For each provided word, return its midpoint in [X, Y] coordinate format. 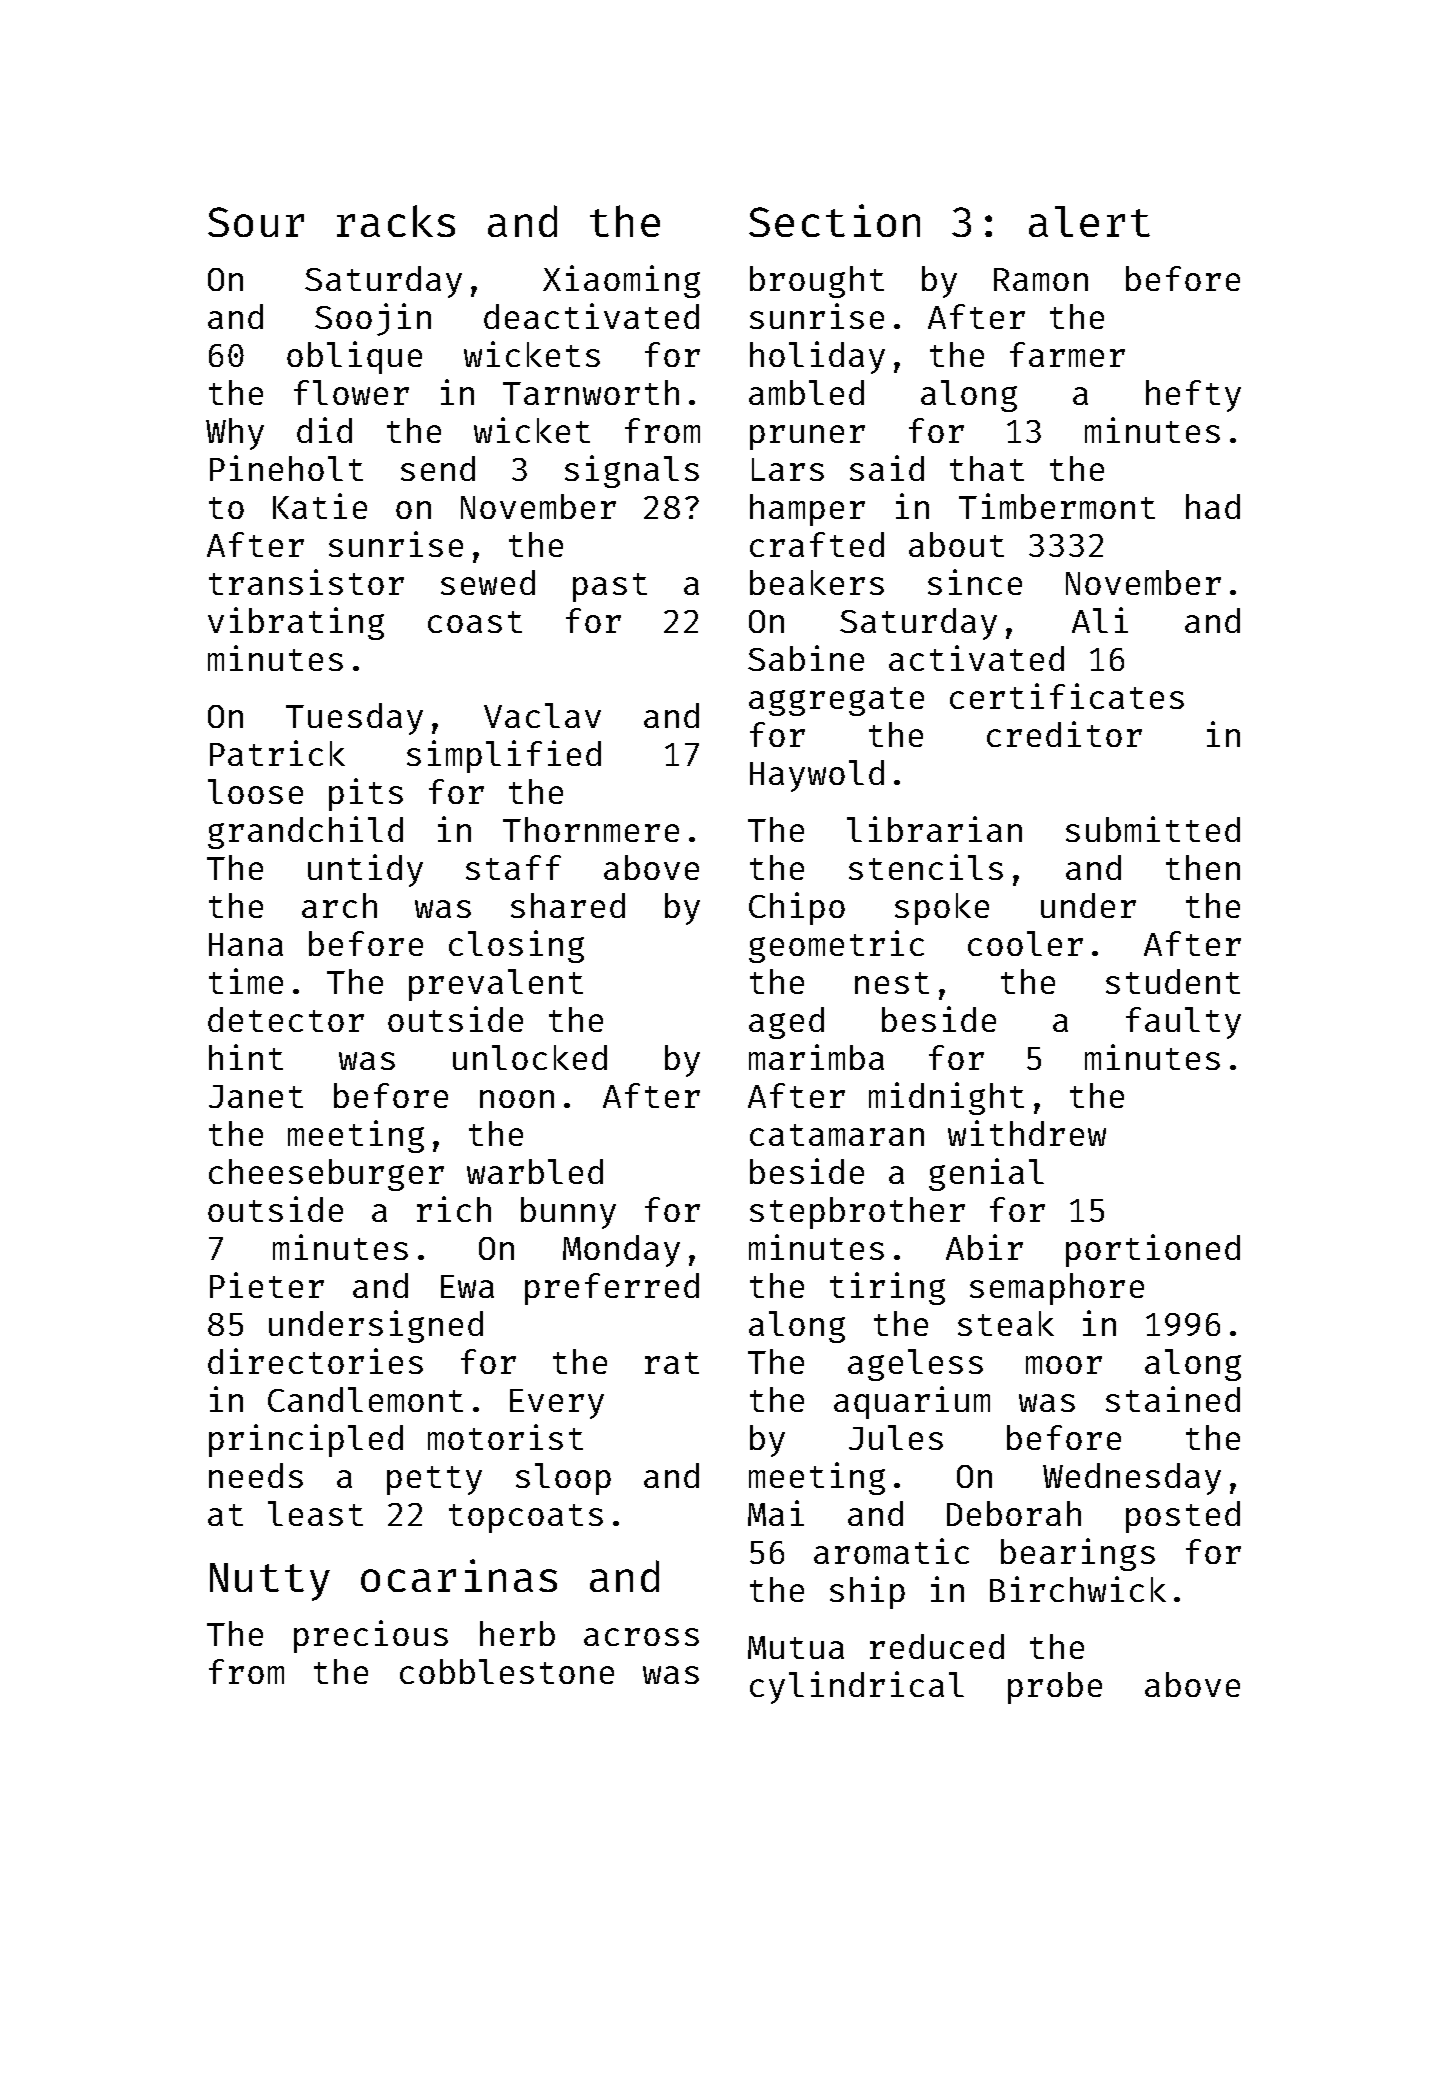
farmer [1067, 354]
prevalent [496, 985]
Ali [1100, 620]
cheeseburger [326, 1175]
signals [632, 471]
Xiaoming [621, 281]
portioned [1153, 1250]
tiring [887, 1288]
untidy [365, 870]
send [438, 468]
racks [396, 221]
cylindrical [857, 1687]
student [1173, 981]
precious [371, 1636]
